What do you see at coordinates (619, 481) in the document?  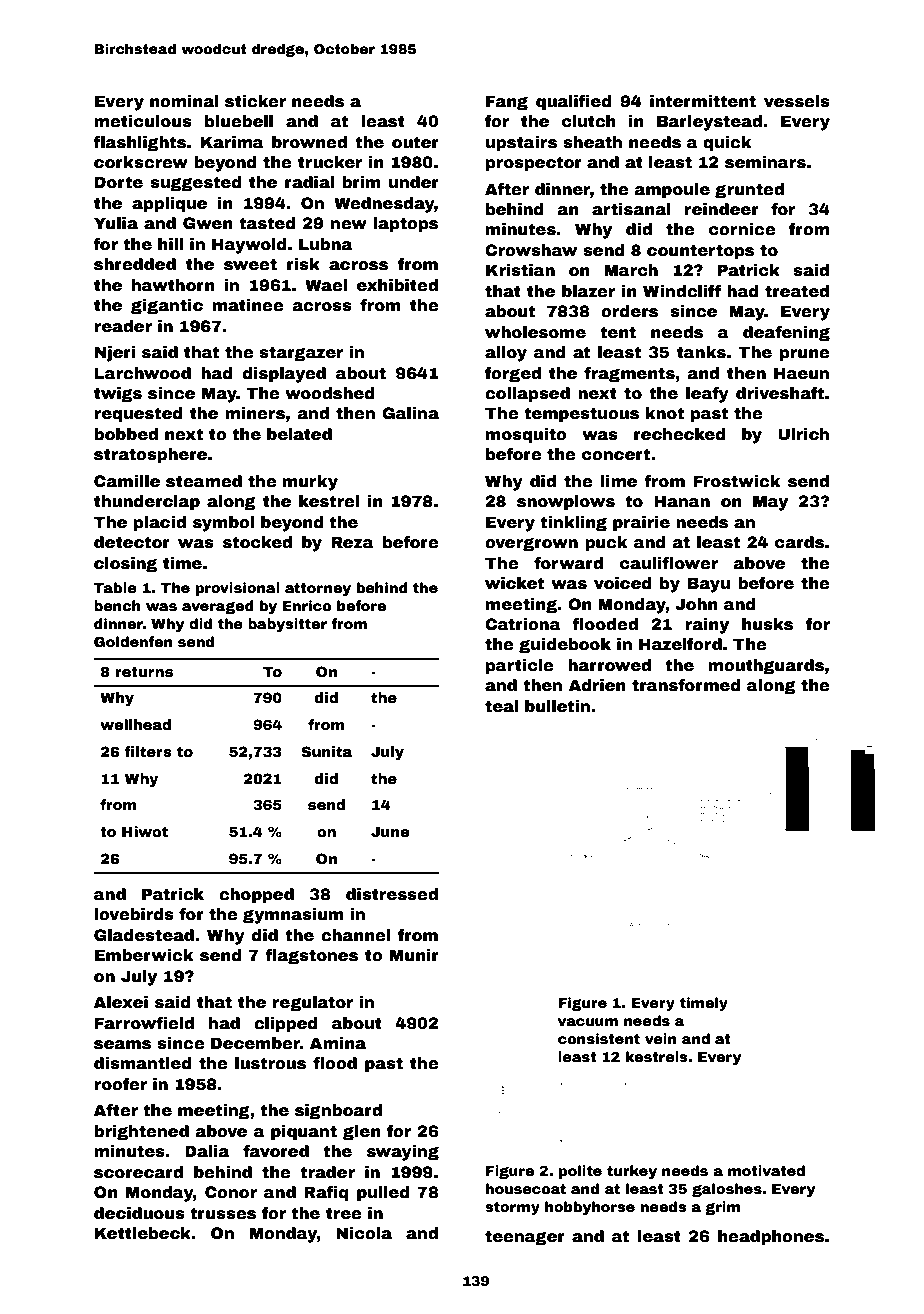 I see `lime` at bounding box center [619, 481].
